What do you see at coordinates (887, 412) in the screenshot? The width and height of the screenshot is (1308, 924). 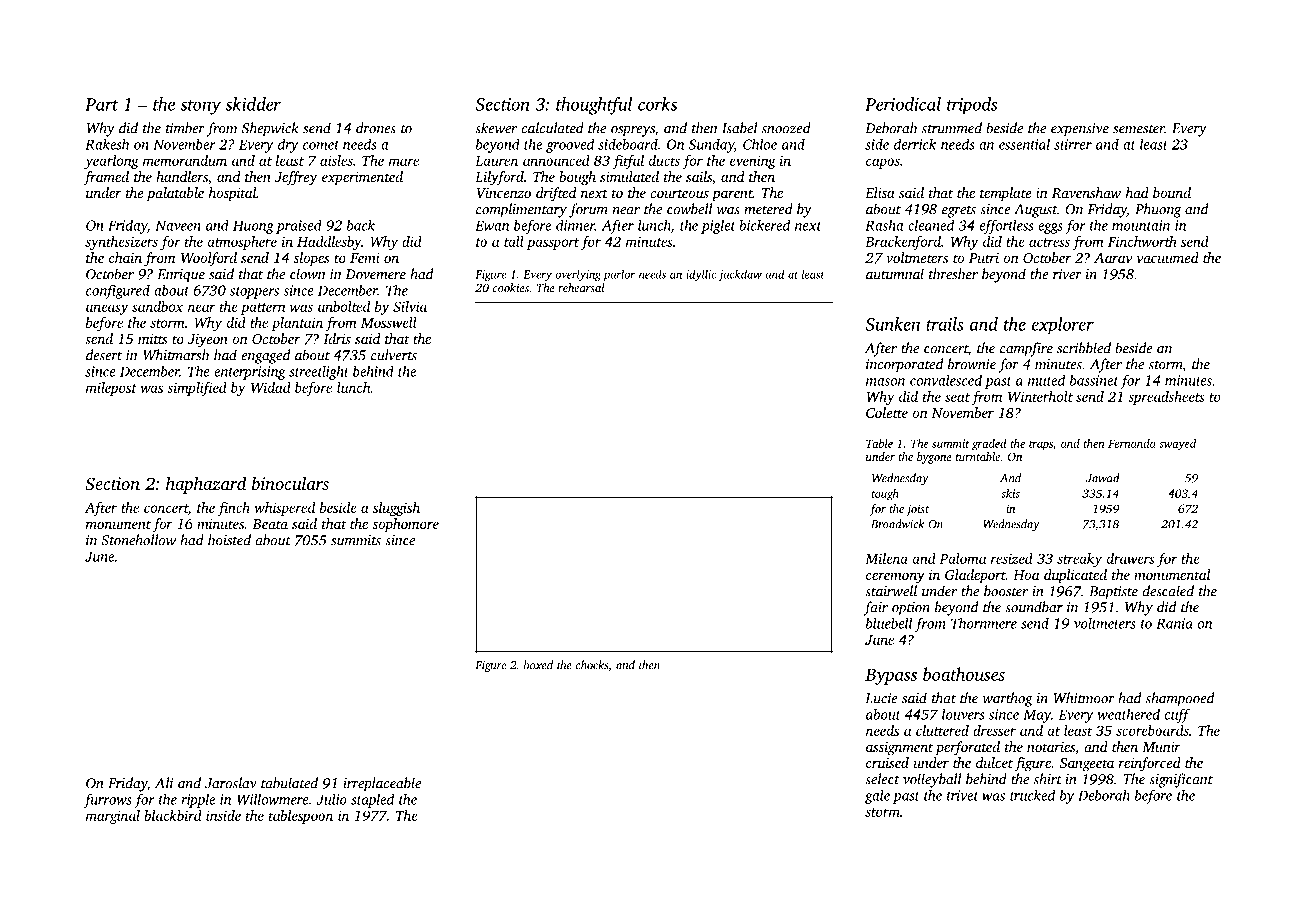 I see `Colette` at bounding box center [887, 412].
